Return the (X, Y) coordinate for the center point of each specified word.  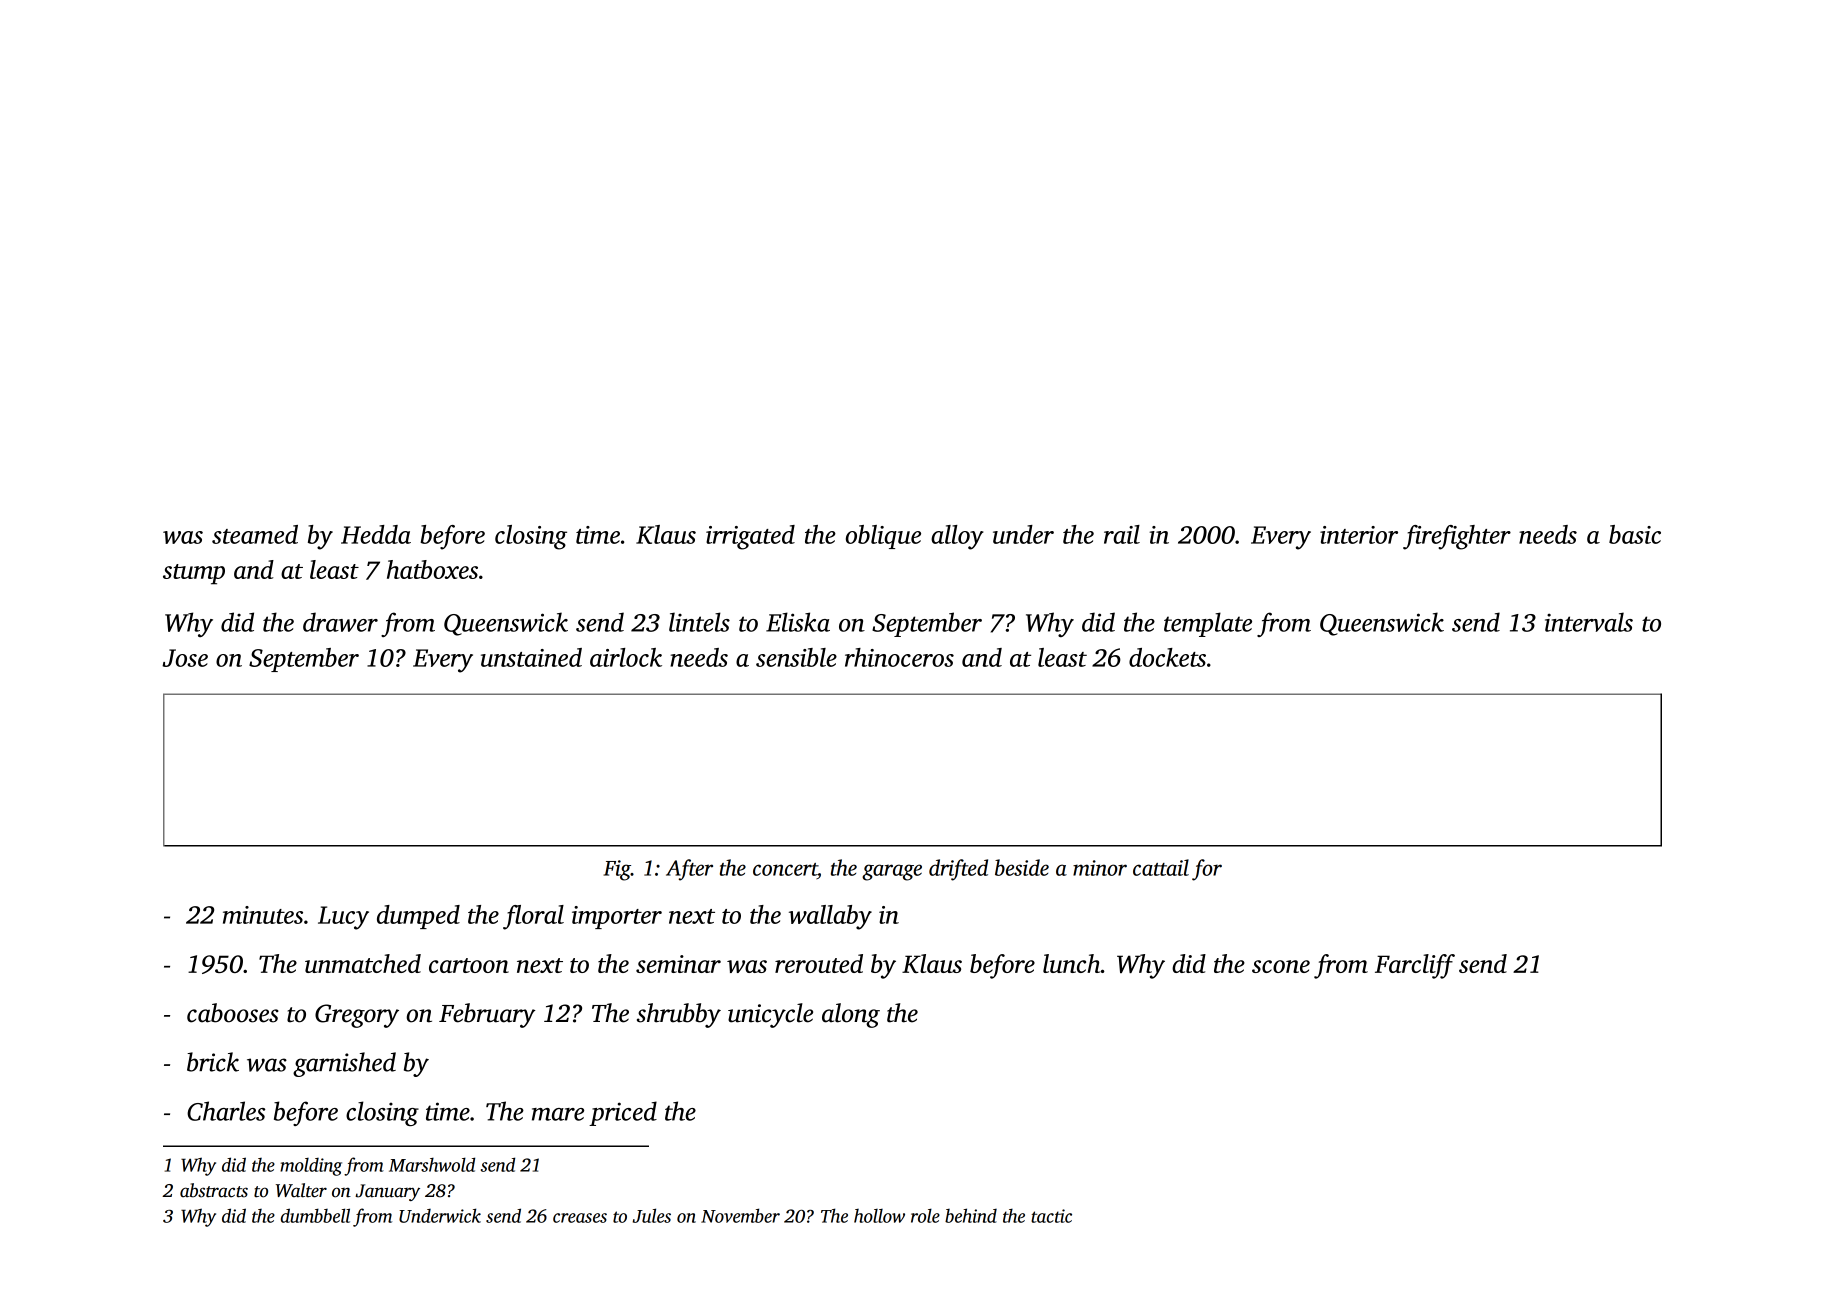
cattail (1161, 867)
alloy (957, 537)
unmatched (363, 963)
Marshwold (432, 1164)
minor (1100, 868)
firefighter (1457, 537)
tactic (1051, 1216)
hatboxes (432, 569)
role (925, 1215)
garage (892, 872)
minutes (263, 915)
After (689, 870)
